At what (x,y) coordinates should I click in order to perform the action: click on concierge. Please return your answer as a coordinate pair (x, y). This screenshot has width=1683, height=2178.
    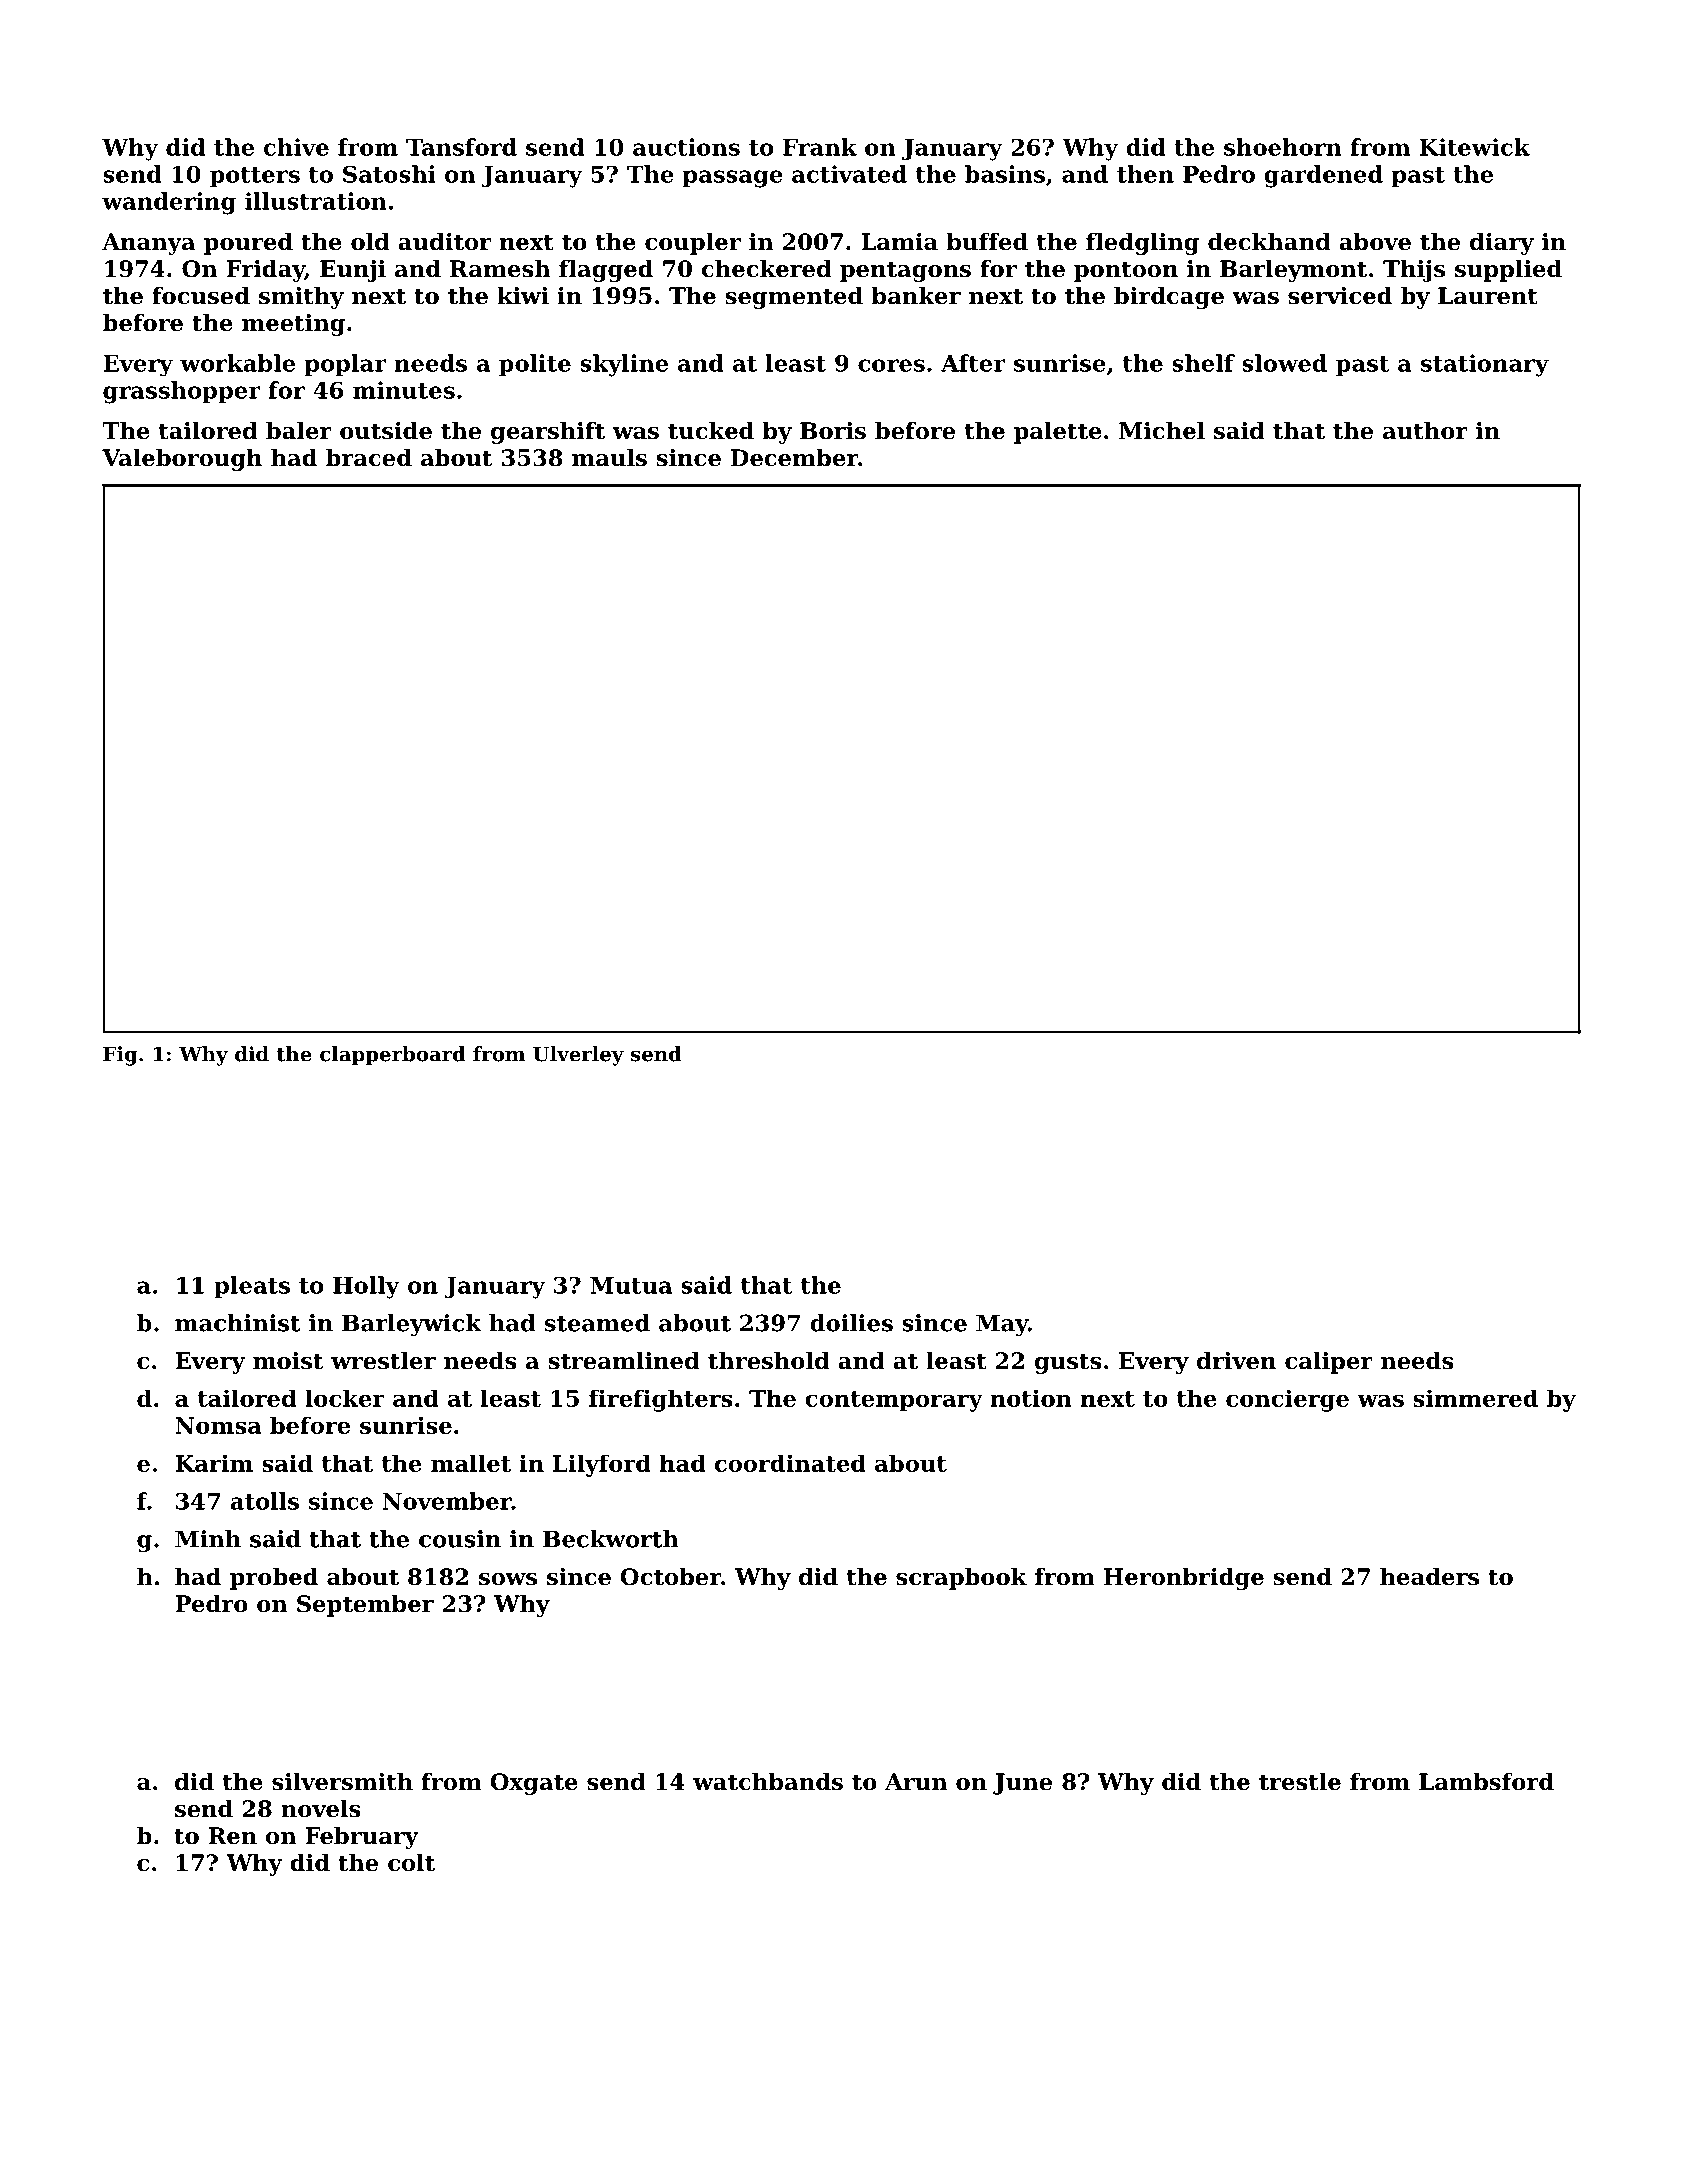
    Looking at the image, I should click on (1287, 1400).
